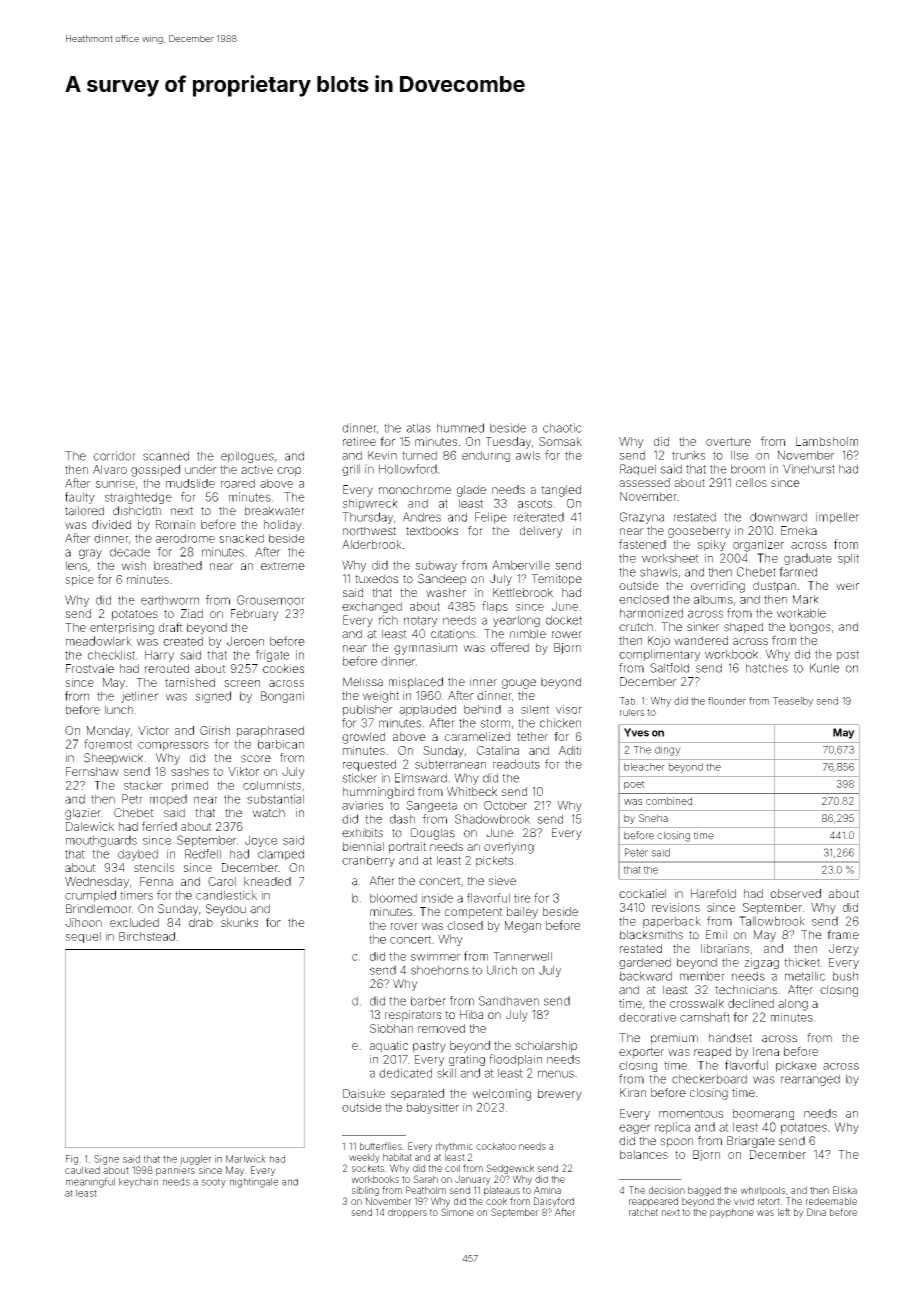 Image resolution: width=924 pixels, height=1308 pixels. Describe the element at coordinates (246, 1159) in the document. I see `Marlwick` at that location.
